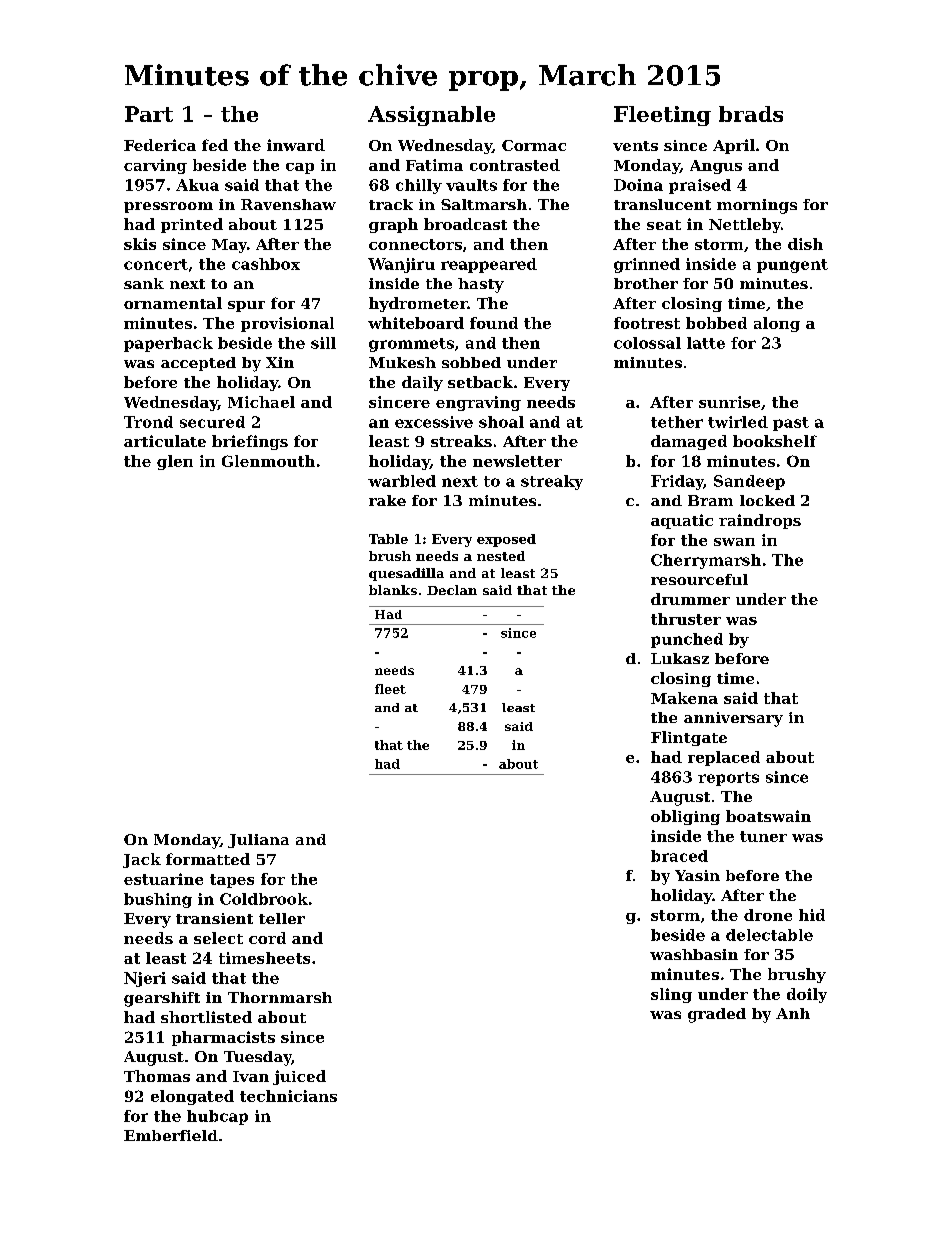  Describe the element at coordinates (280, 997) in the image. I see `Thornmarsh` at that location.
